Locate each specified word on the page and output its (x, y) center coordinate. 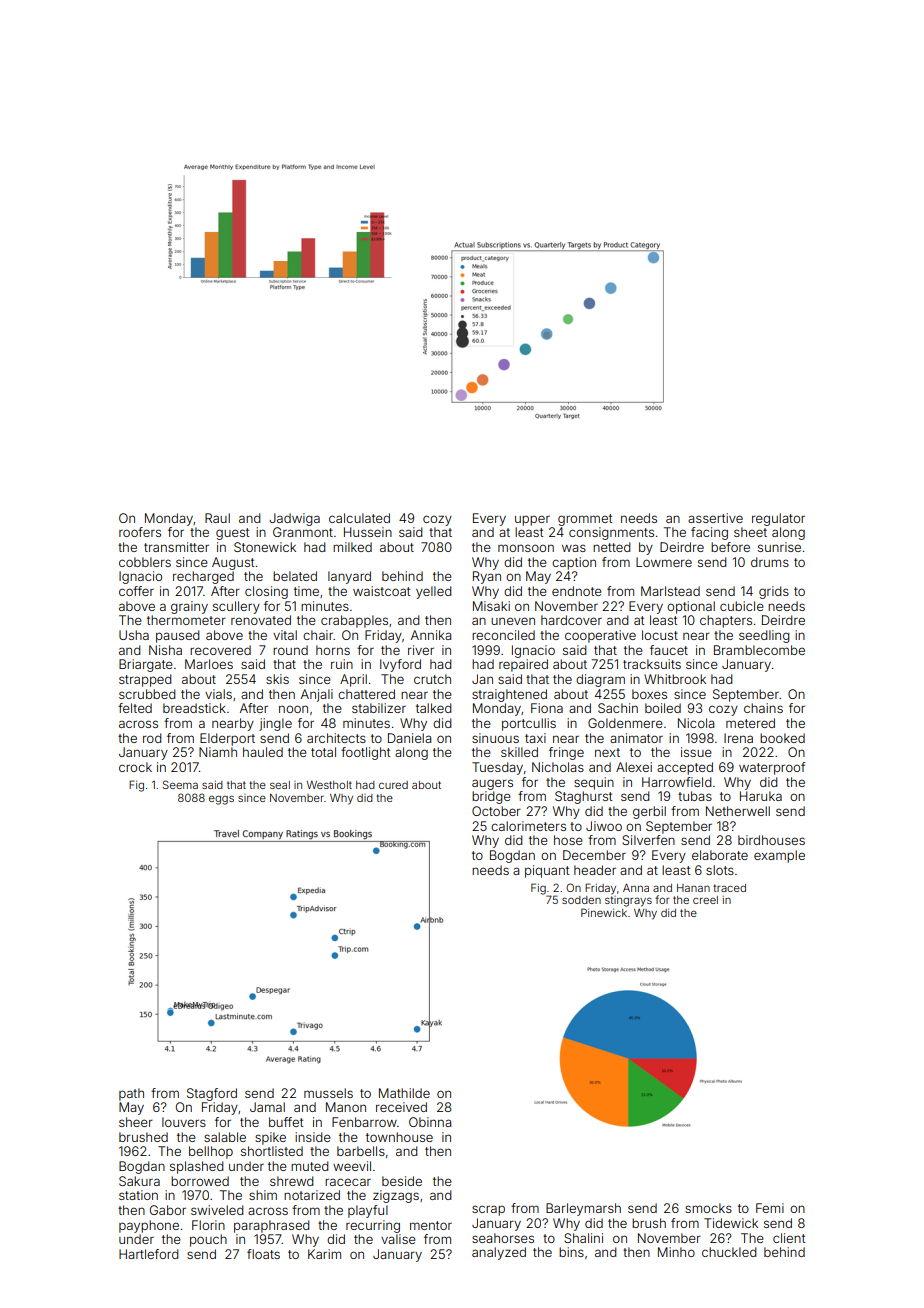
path (131, 1094)
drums (770, 562)
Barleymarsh (583, 1209)
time (306, 591)
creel (705, 900)
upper (532, 520)
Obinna (430, 1122)
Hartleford (149, 1254)
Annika (431, 635)
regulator (778, 519)
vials (218, 694)
